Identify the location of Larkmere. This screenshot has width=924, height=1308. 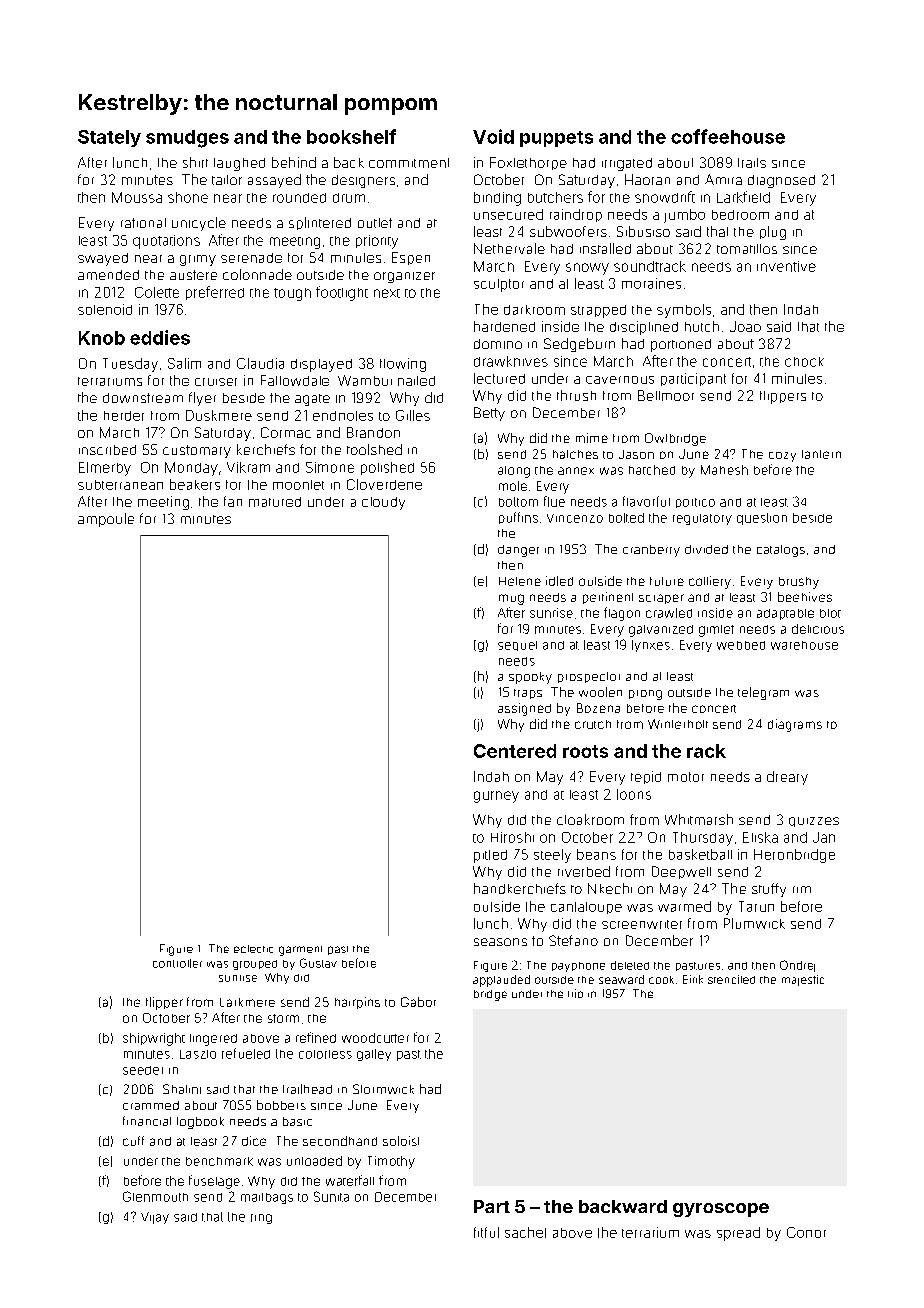
(247, 1002).
